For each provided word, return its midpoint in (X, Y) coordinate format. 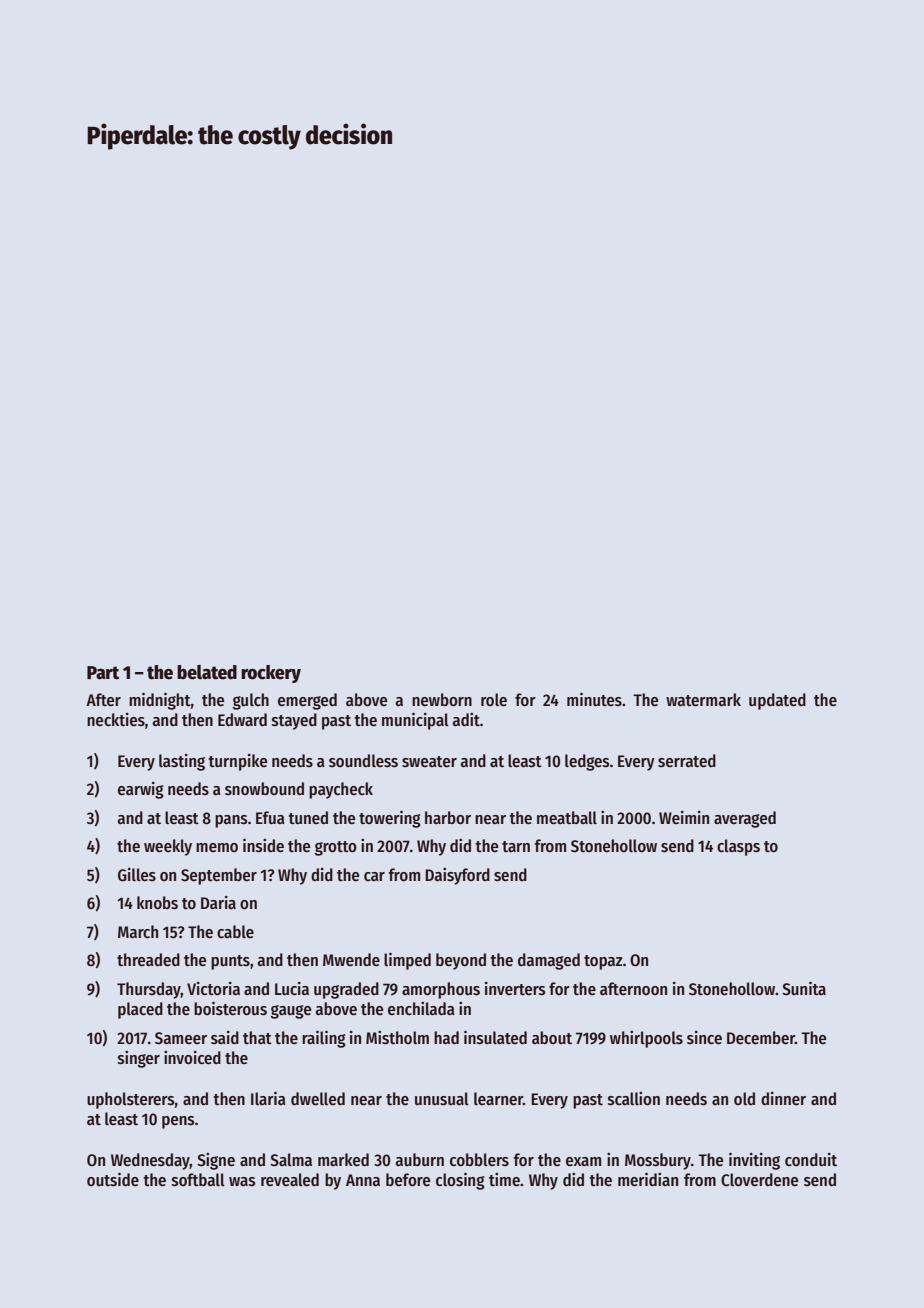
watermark (703, 700)
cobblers (479, 1160)
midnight (160, 701)
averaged (745, 819)
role (494, 700)
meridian (648, 1179)
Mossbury (658, 1161)
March (138, 932)
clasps (738, 847)
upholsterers (131, 1100)
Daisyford (457, 876)
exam (583, 1162)
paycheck (341, 790)
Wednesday (150, 1161)
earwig (141, 790)
